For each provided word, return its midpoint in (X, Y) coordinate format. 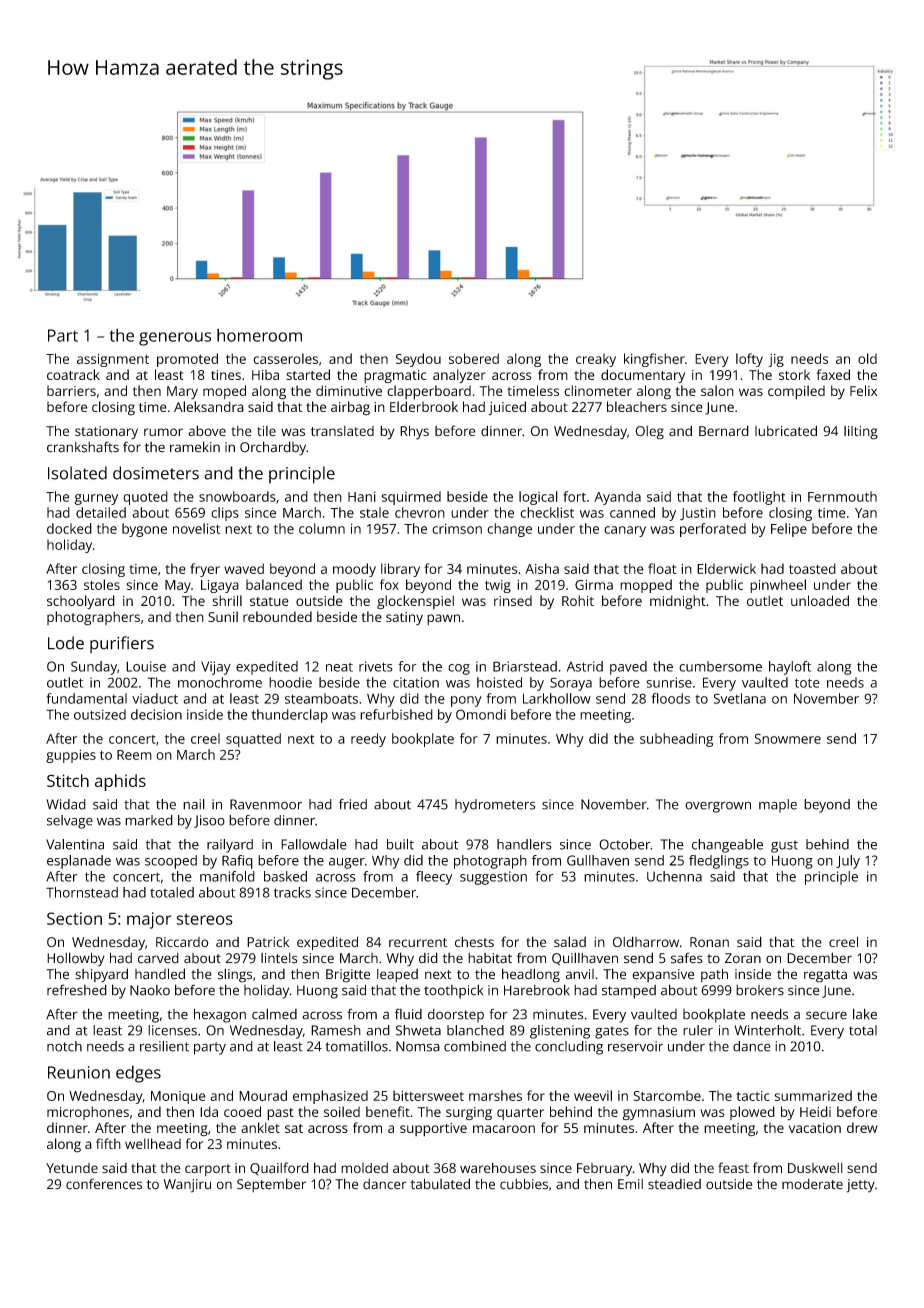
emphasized (330, 1097)
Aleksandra (209, 406)
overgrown (718, 807)
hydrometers (495, 806)
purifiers (122, 644)
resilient (164, 1046)
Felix (863, 390)
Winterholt (768, 1030)
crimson (457, 529)
